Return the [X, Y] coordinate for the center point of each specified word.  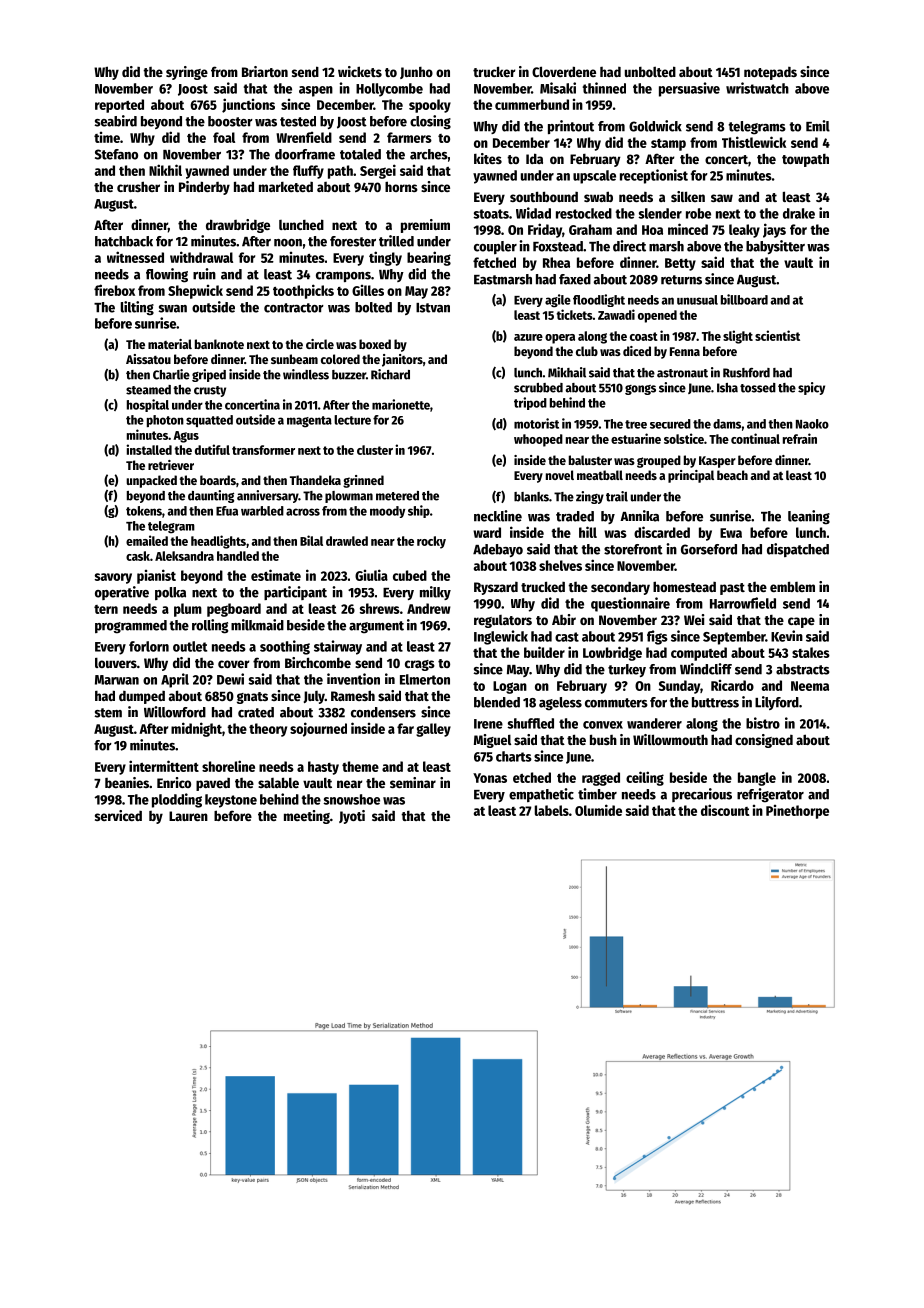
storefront [633, 549]
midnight [196, 729]
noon [288, 243]
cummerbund [532, 104]
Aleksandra [184, 556]
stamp [668, 145]
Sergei [378, 171]
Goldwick [655, 126]
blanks [531, 497]
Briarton [265, 71]
